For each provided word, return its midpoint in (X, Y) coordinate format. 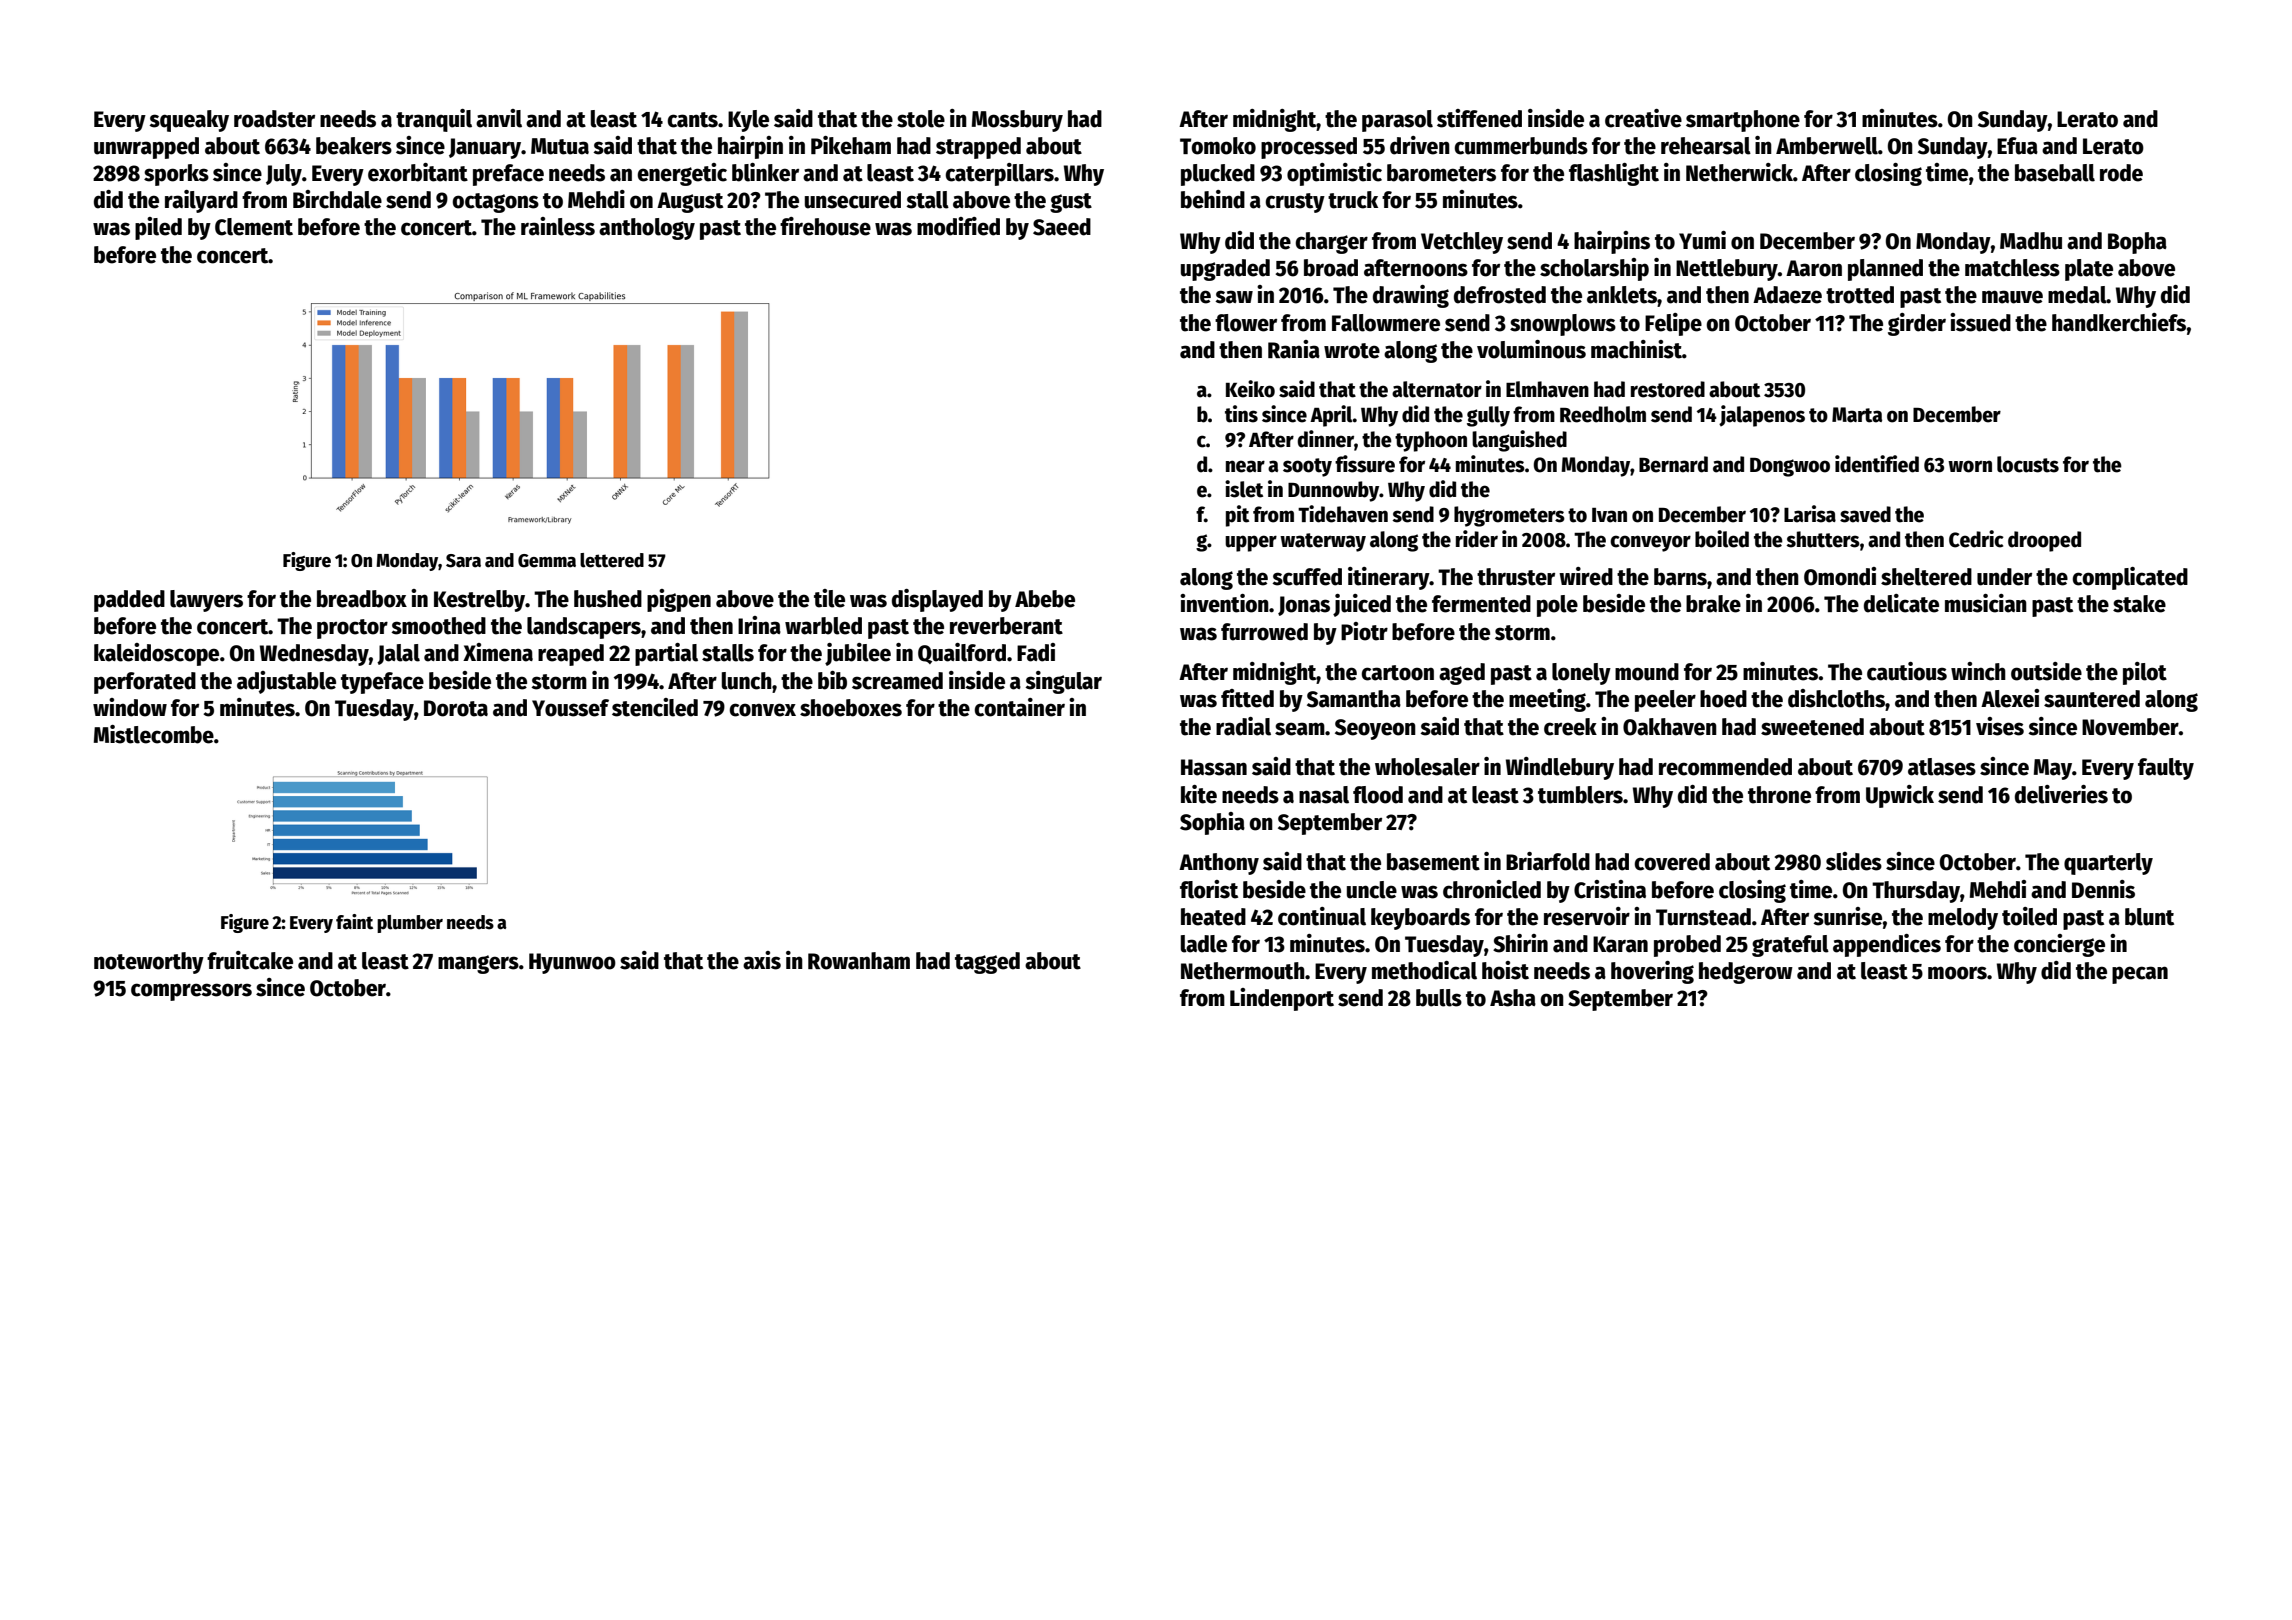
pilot (2145, 673)
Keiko (1250, 389)
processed (1309, 148)
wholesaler (1427, 767)
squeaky (189, 121)
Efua (2017, 146)
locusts (2028, 464)
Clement (254, 227)
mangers (478, 964)
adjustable (286, 682)
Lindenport (1282, 999)
